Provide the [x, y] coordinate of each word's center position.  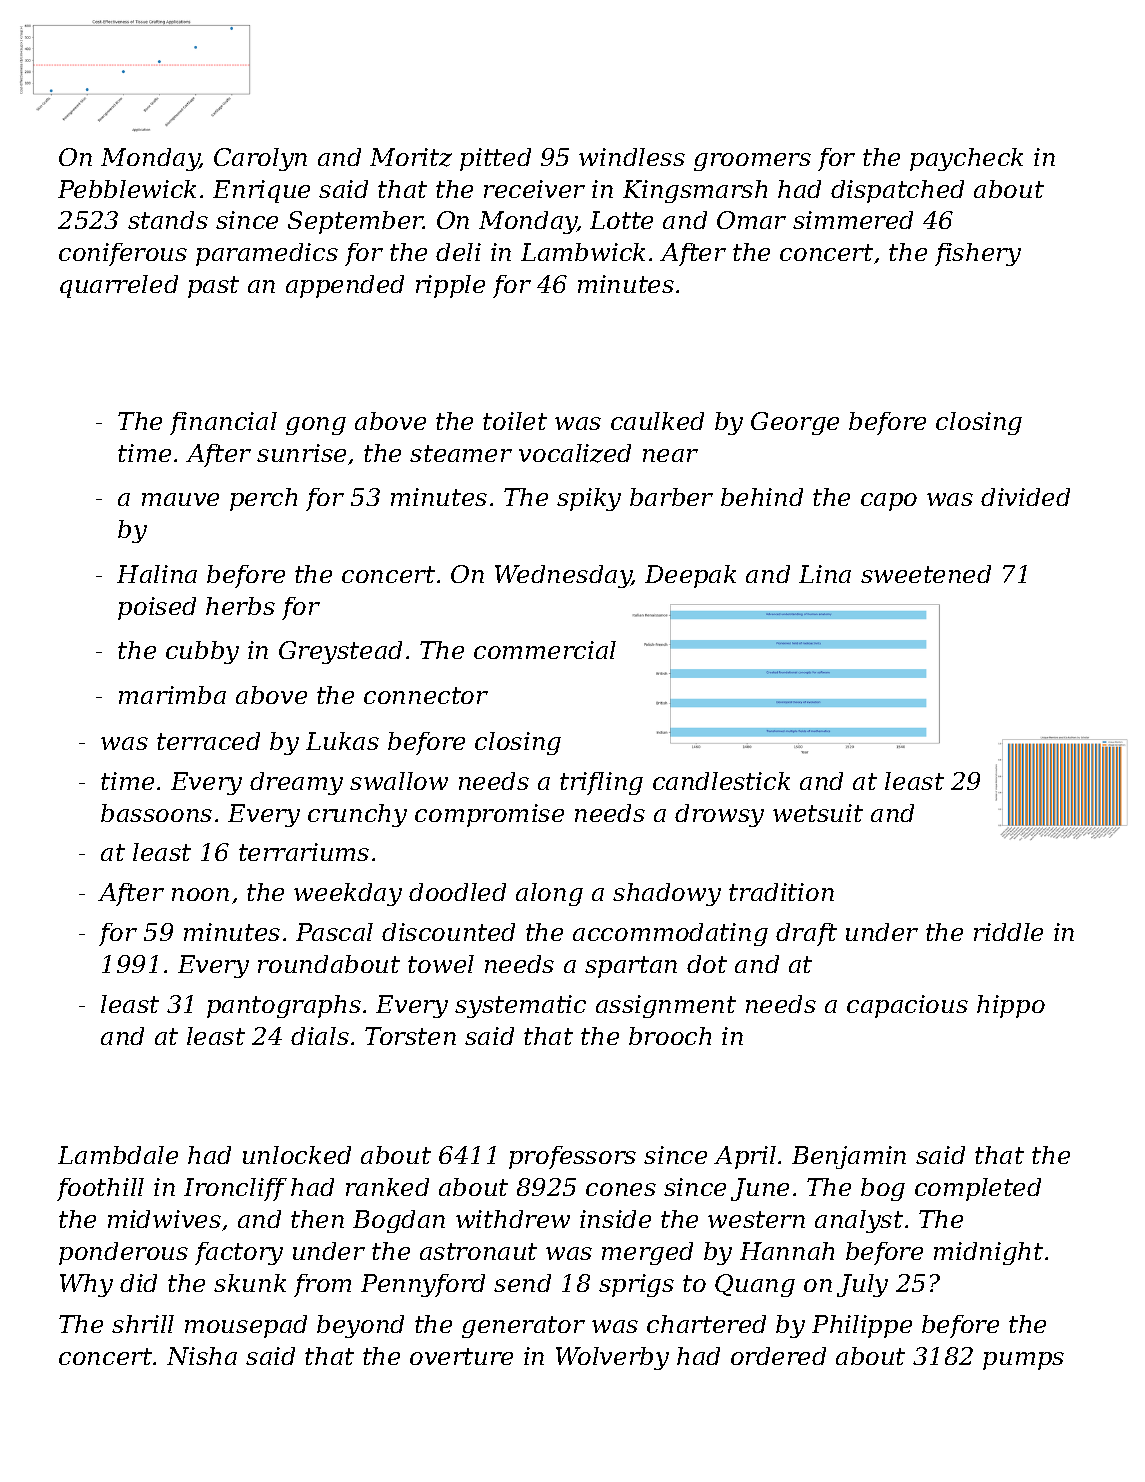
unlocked [297, 1155]
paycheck [966, 159]
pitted [495, 159]
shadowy [667, 894]
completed [978, 1189]
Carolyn [260, 159]
